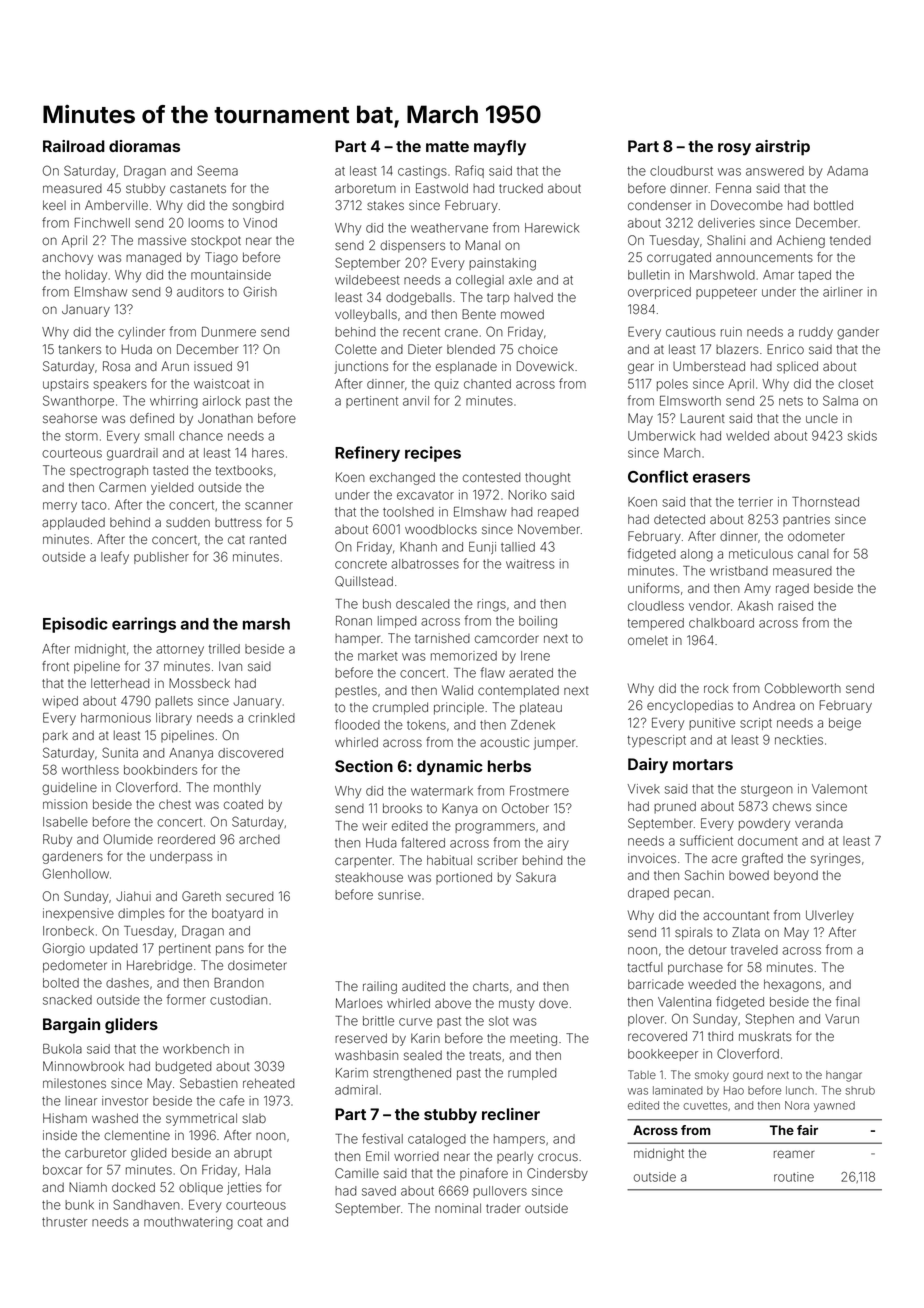 Image resolution: width=924 pixels, height=1308 pixels. Describe the element at coordinates (160, 770) in the image. I see `bookbinders` at that location.
